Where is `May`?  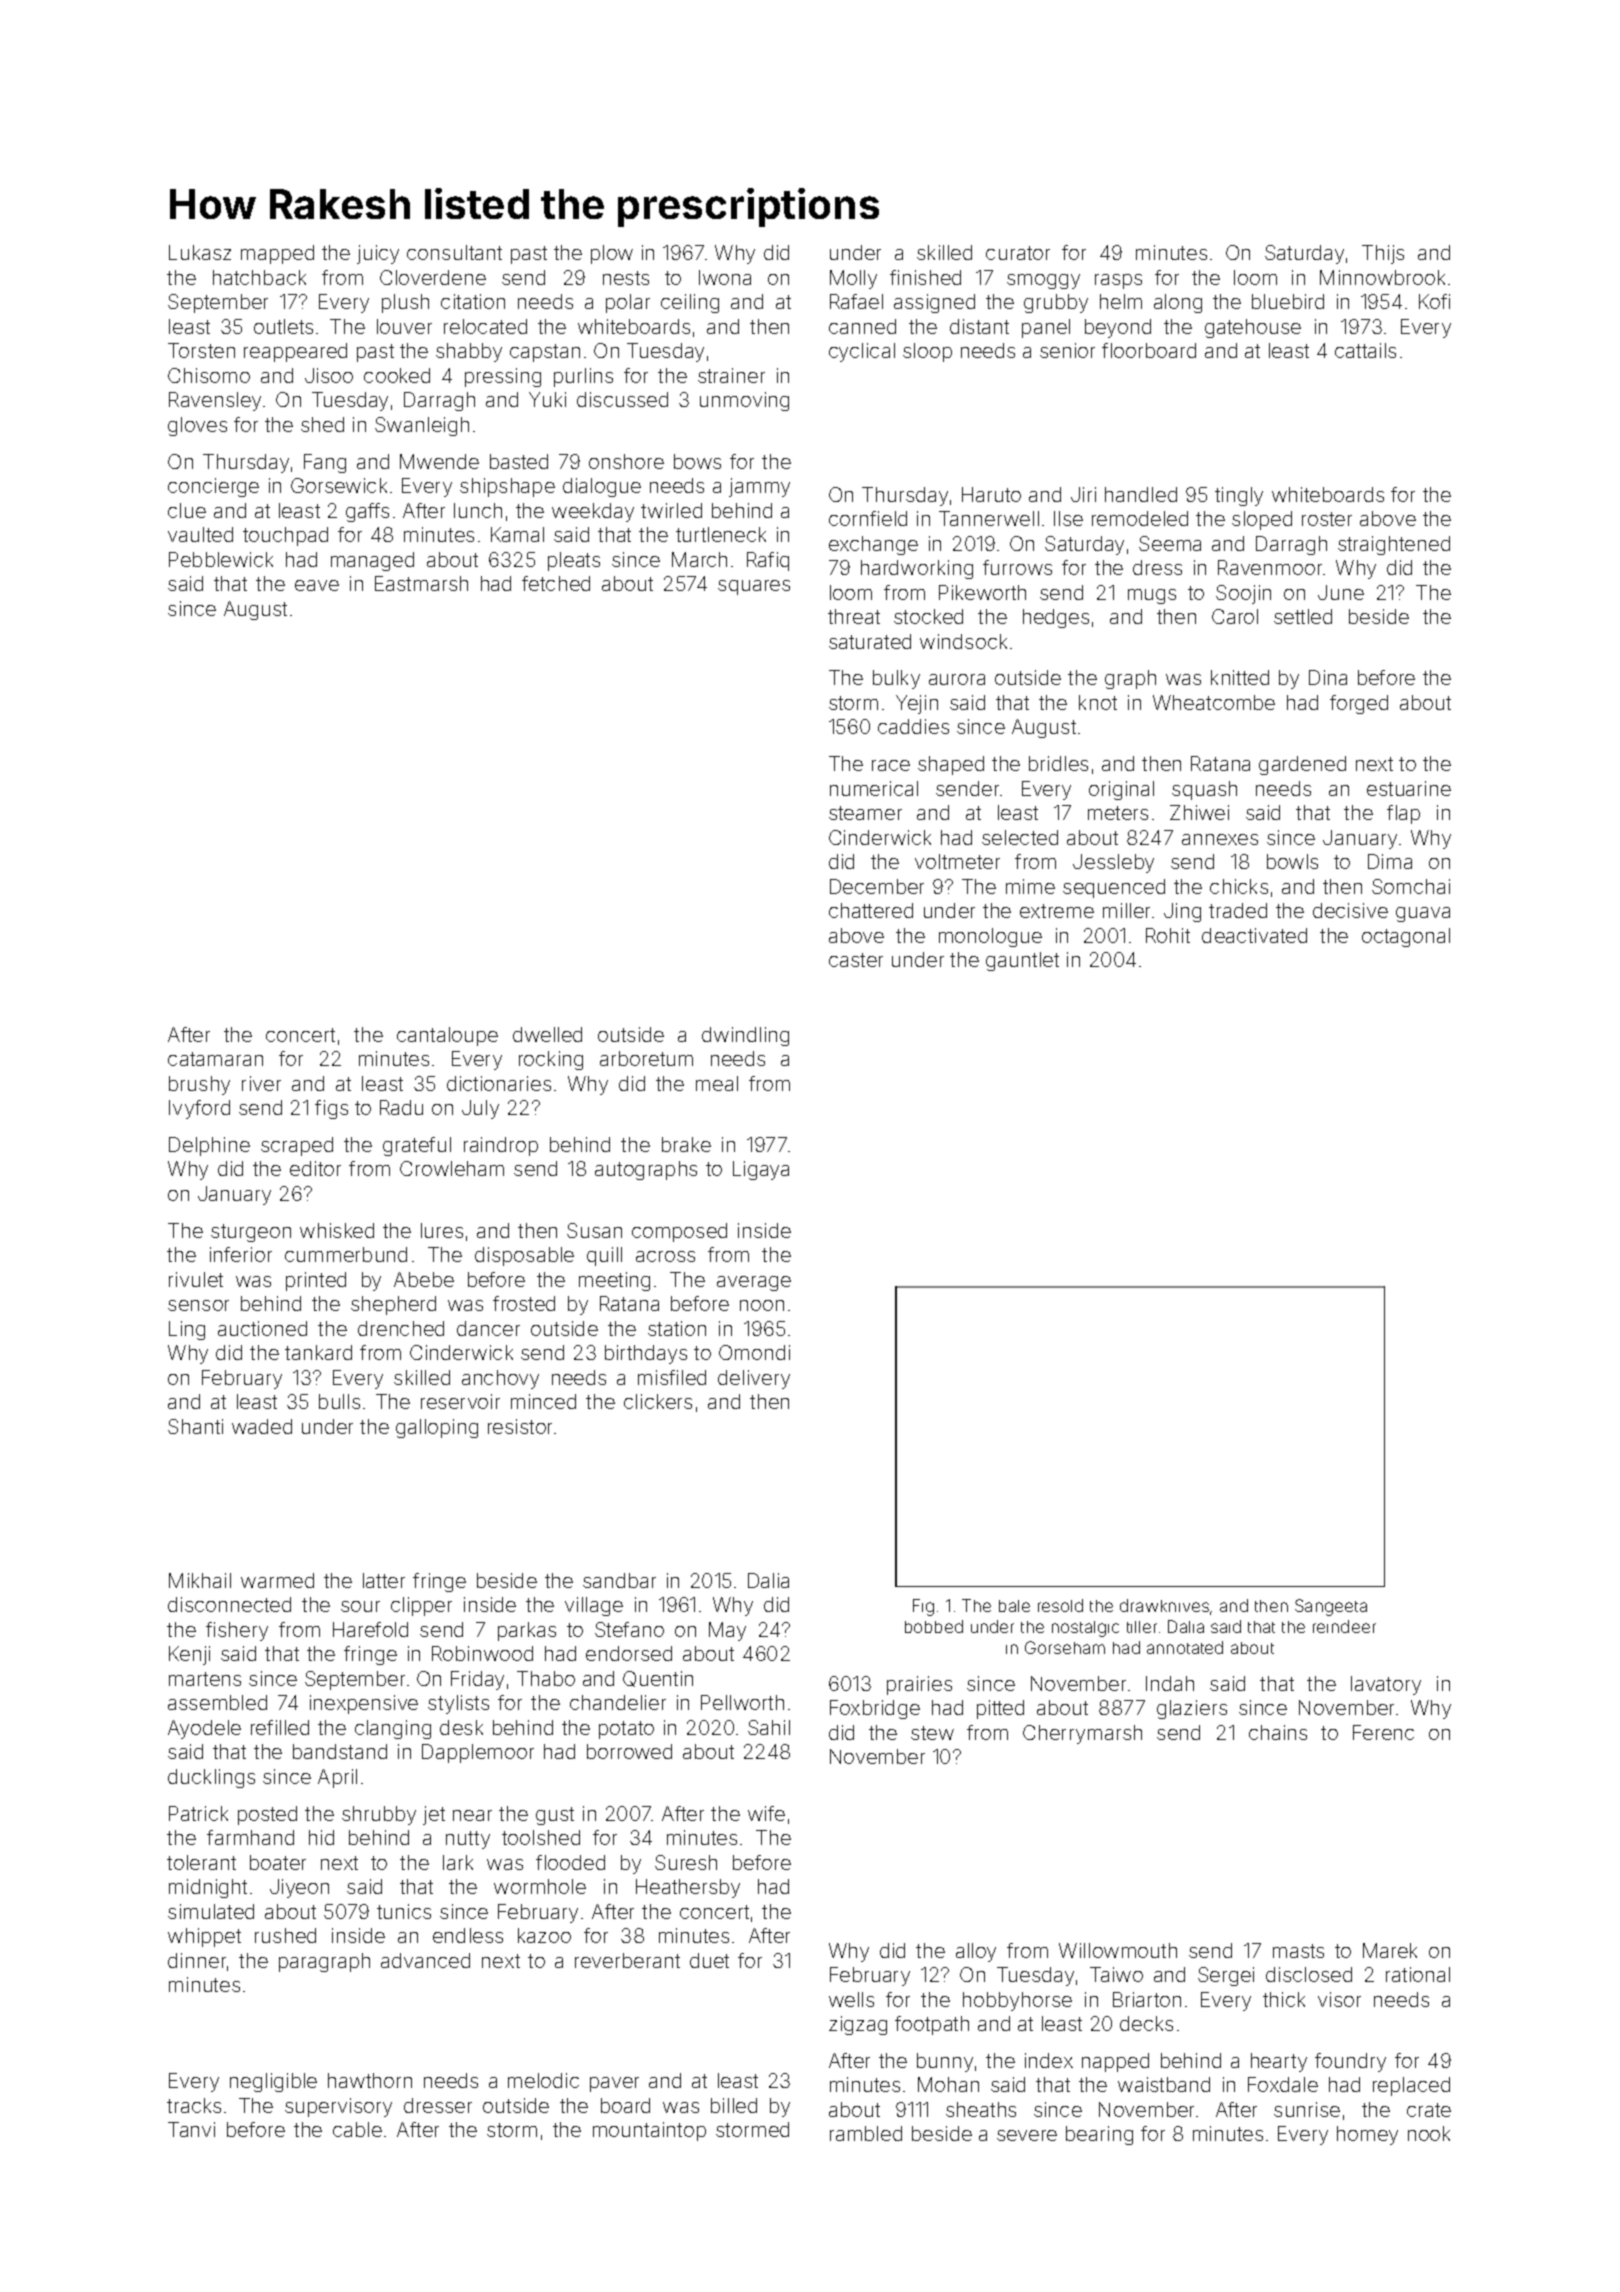 May is located at coordinates (727, 1631).
